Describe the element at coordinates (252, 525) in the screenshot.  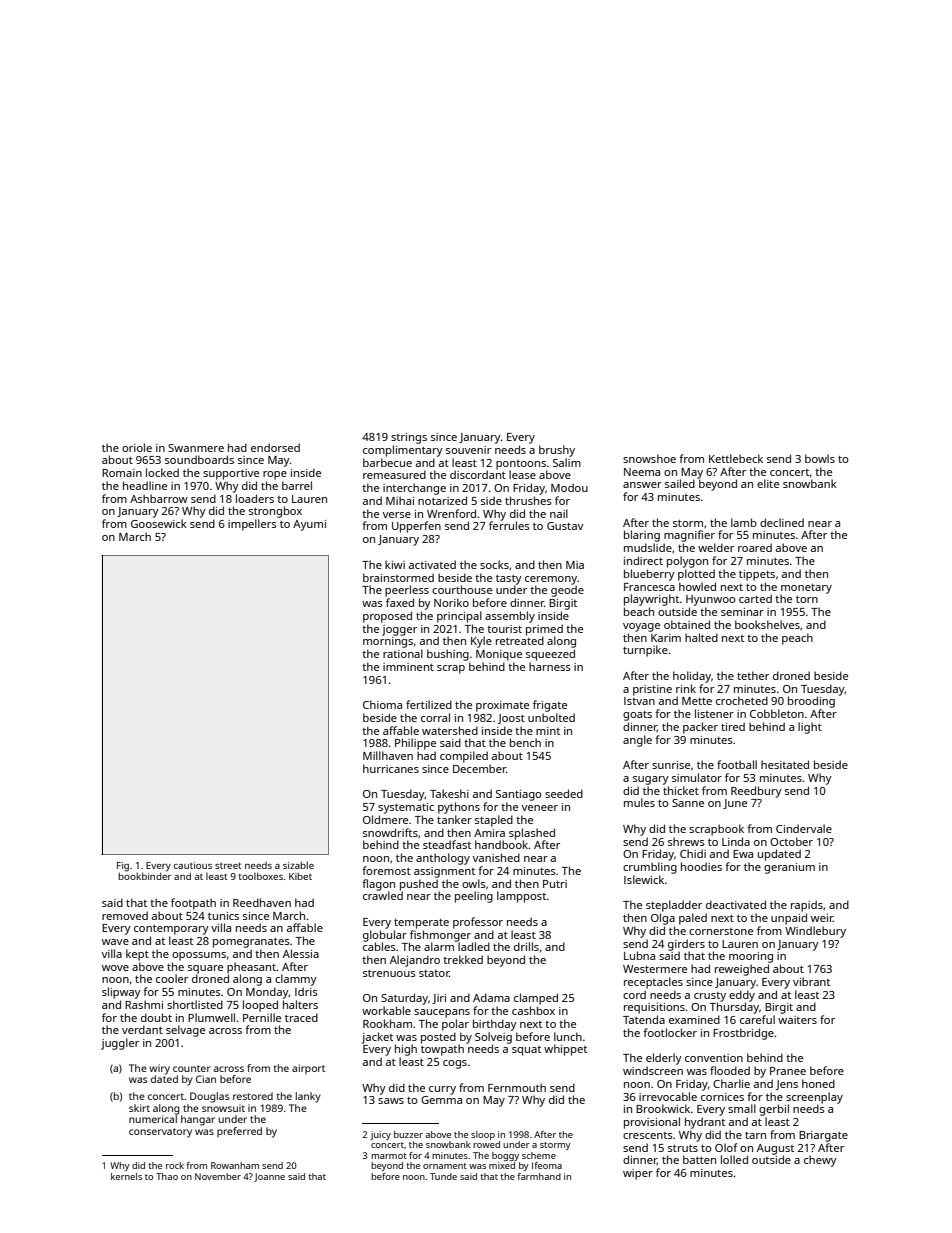
I see `impellers` at that location.
